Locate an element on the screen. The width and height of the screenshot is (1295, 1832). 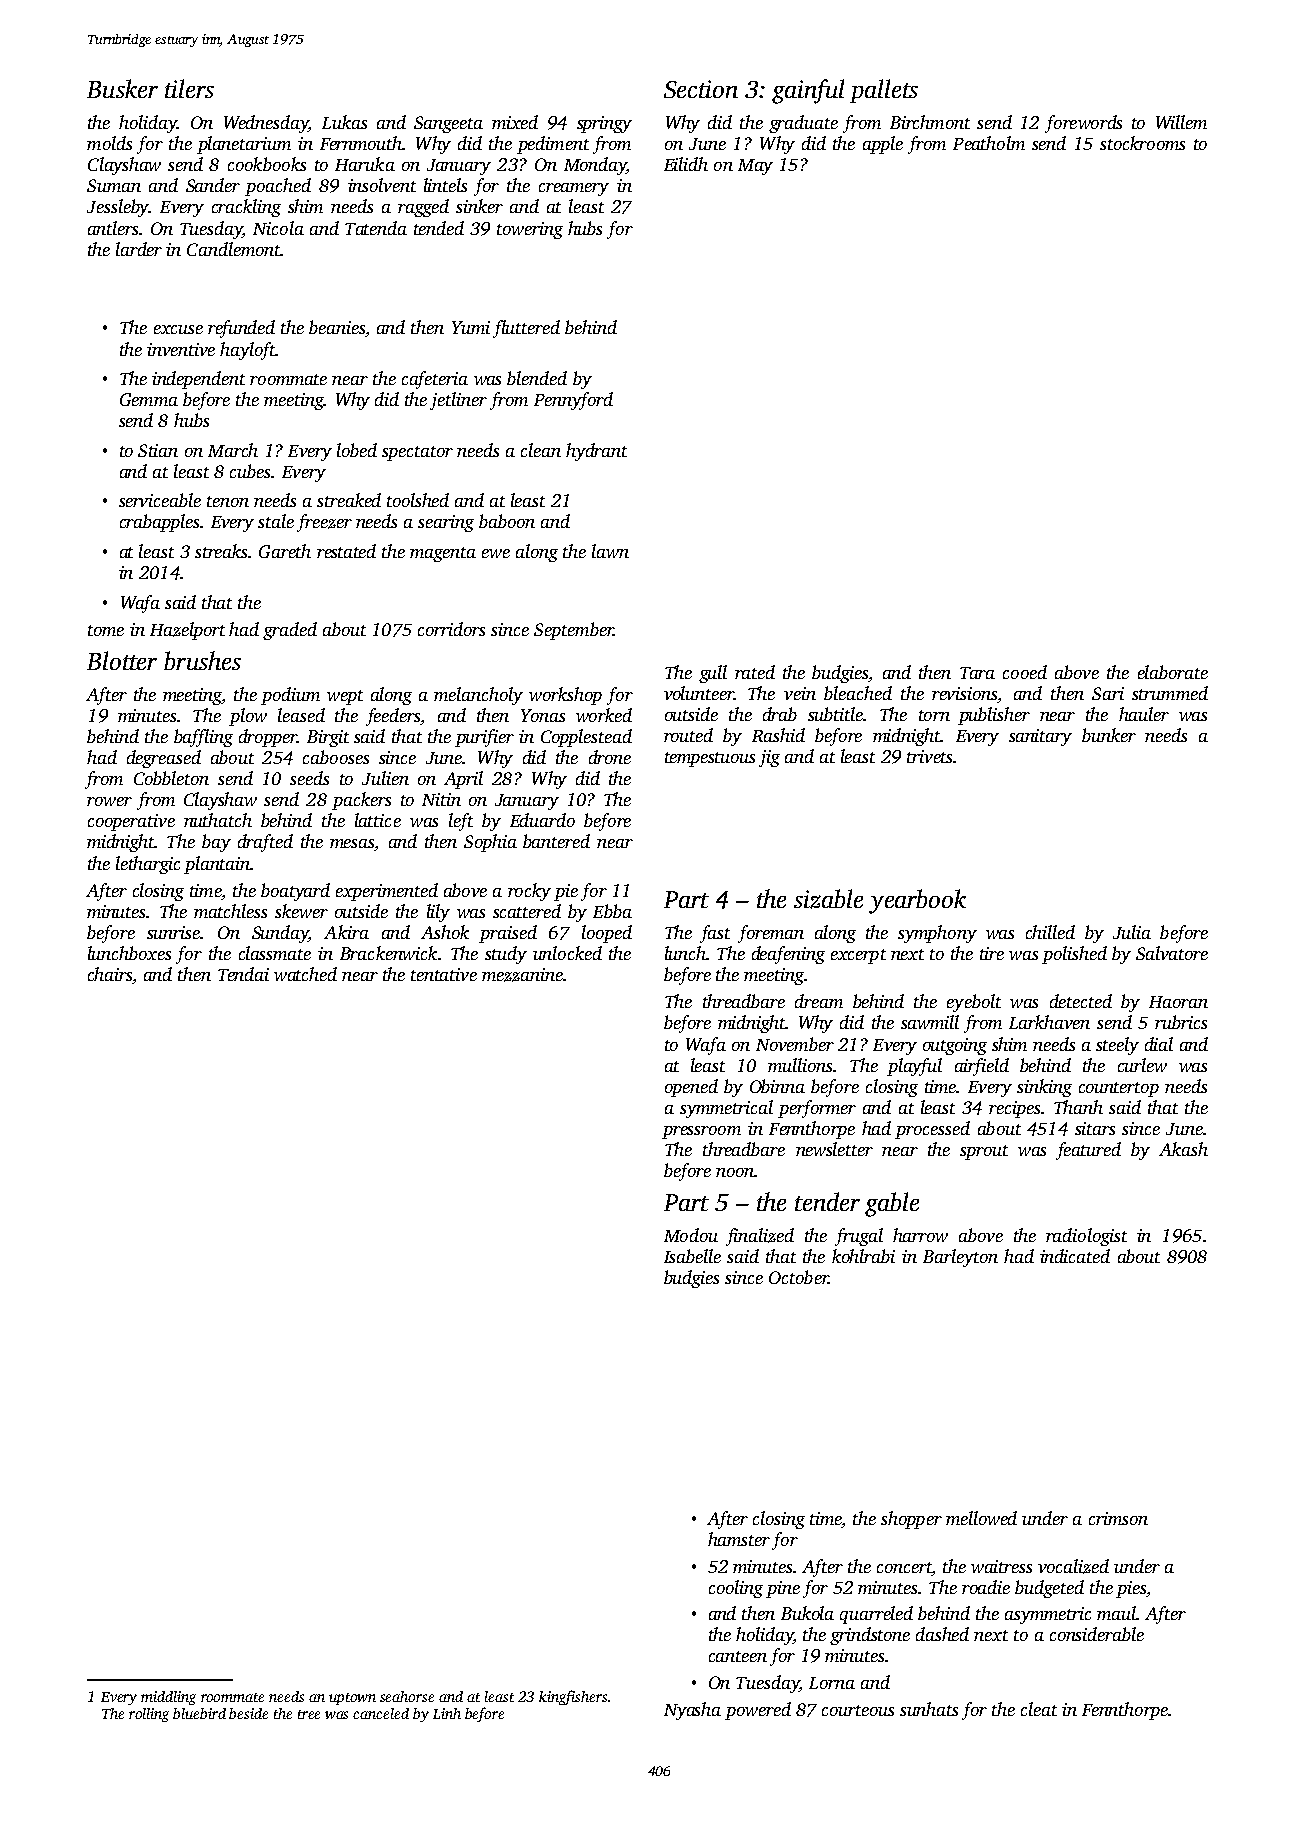
trivets is located at coordinates (929, 756).
